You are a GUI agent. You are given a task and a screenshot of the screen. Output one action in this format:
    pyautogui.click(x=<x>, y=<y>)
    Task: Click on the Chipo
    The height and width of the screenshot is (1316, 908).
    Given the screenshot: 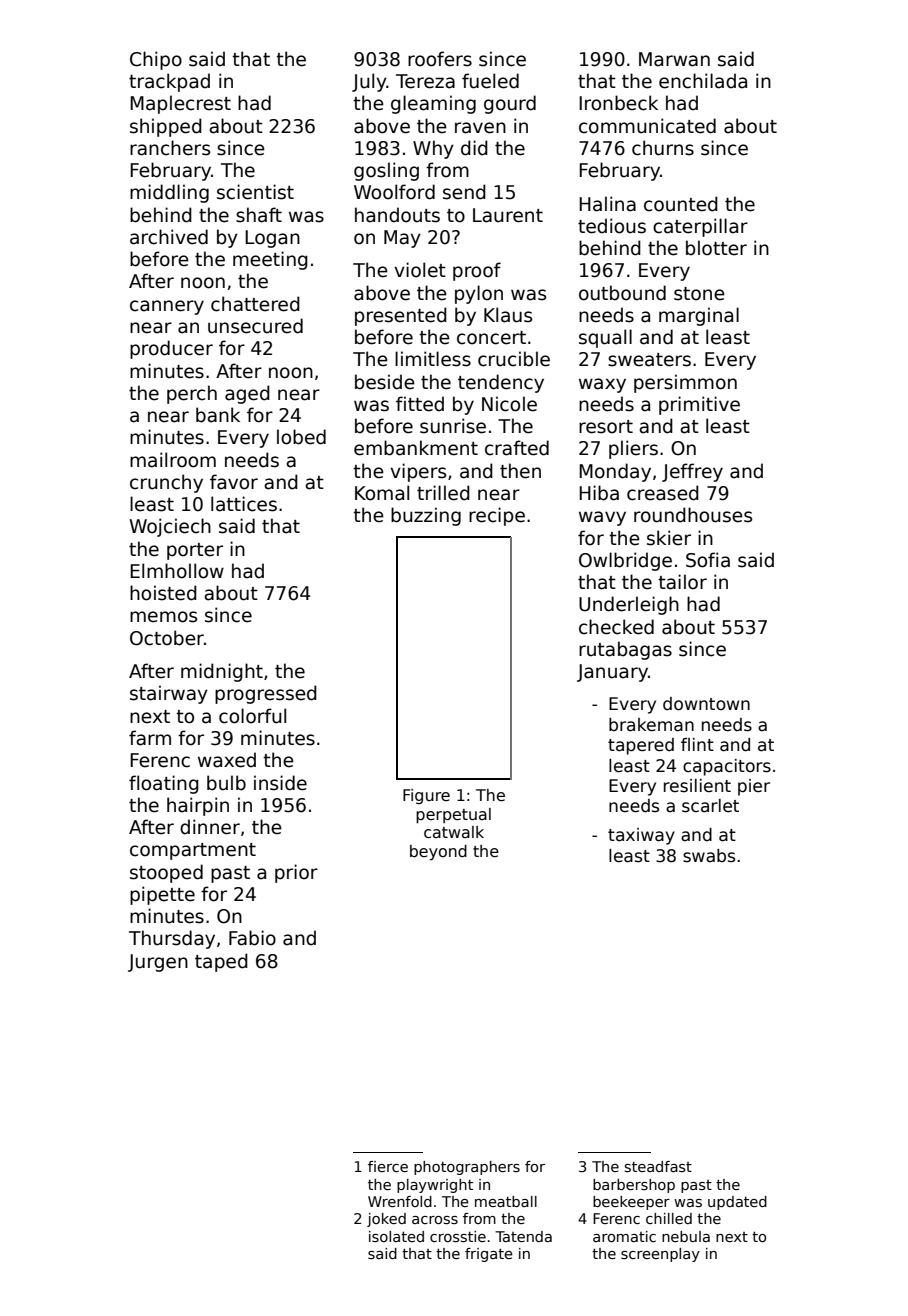 What is the action you would take?
    pyautogui.click(x=156, y=60)
